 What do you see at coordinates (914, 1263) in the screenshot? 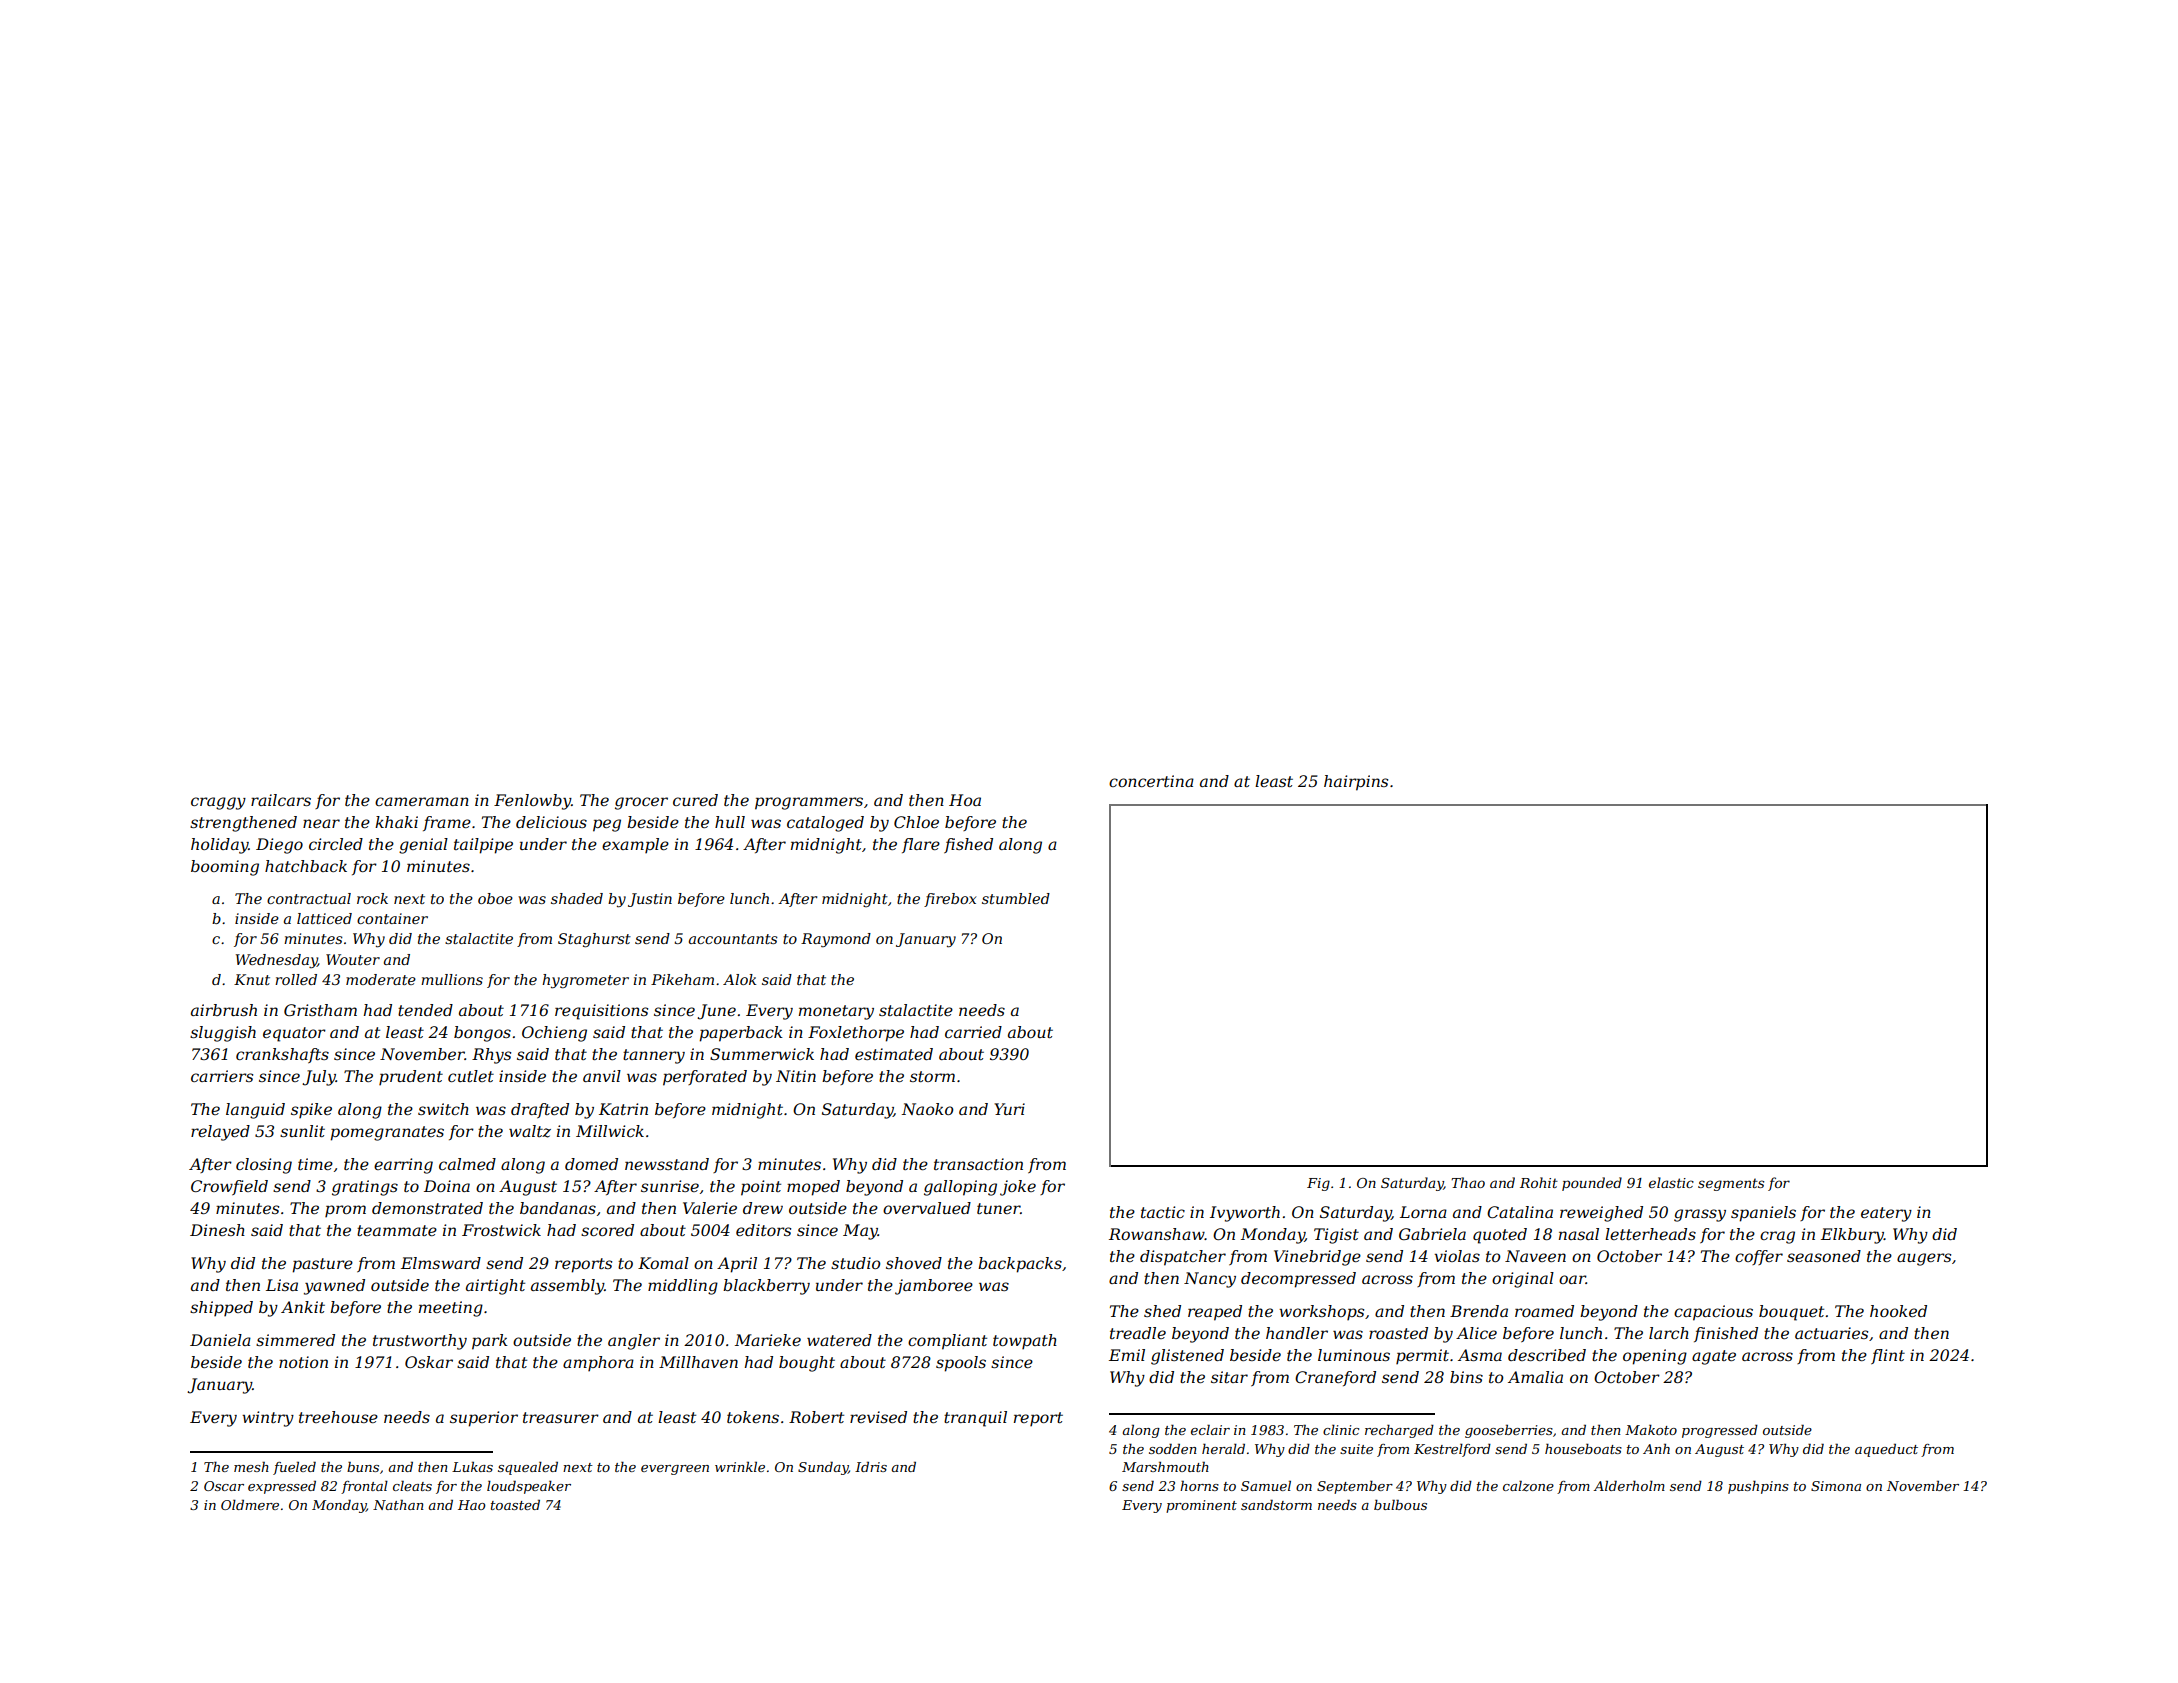
I see `shoved` at bounding box center [914, 1263].
